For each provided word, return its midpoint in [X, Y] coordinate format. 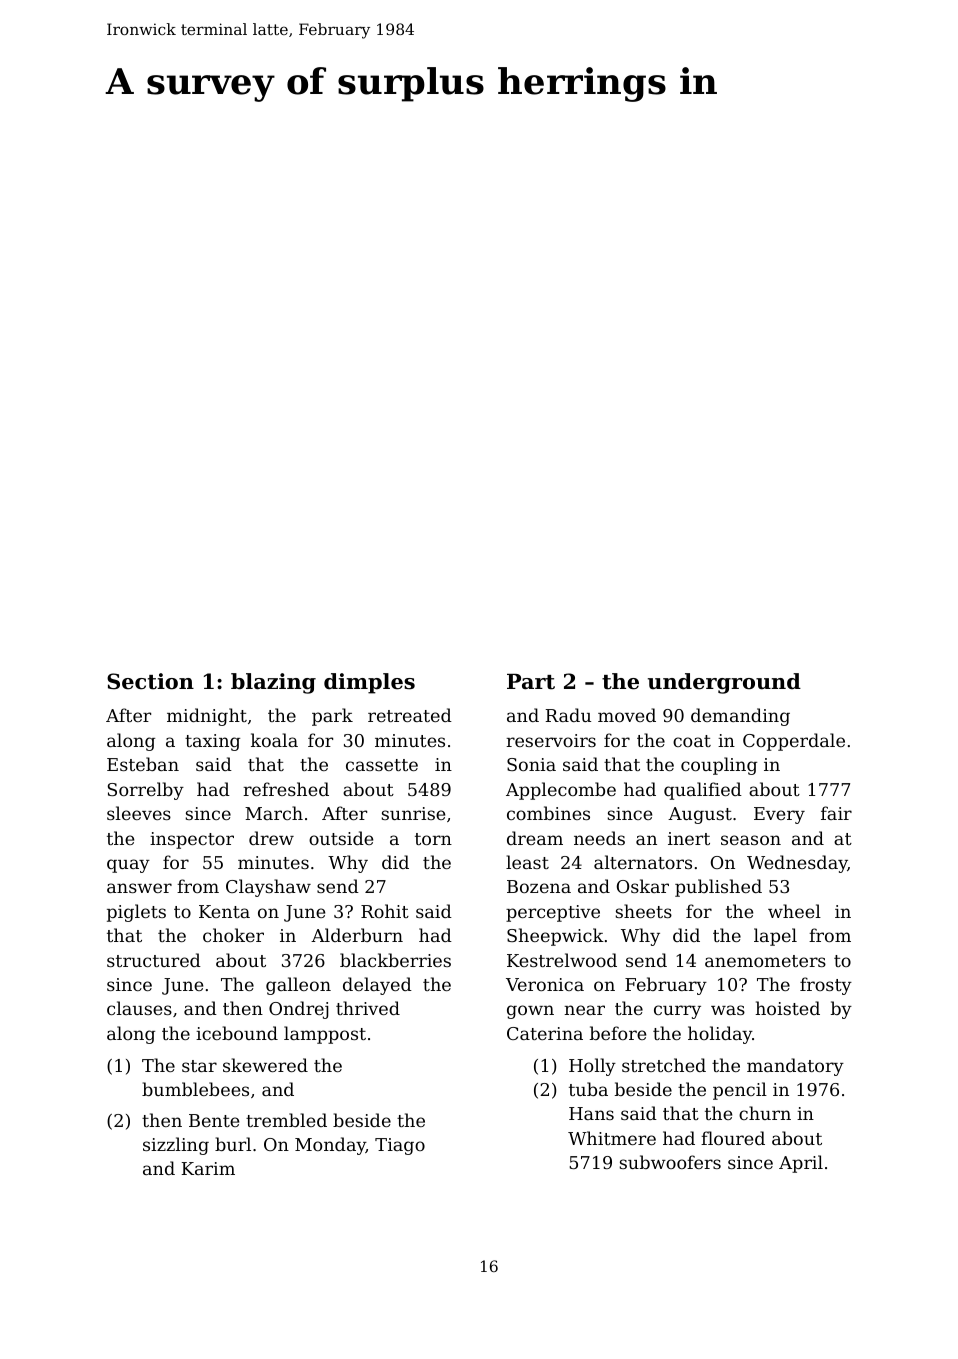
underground [724, 683]
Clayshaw [268, 888]
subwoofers [670, 1162]
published [718, 888]
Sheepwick [555, 937]
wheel [794, 911]
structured [154, 960]
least [527, 862]
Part [531, 682]
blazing [273, 683]
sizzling [176, 1146]
